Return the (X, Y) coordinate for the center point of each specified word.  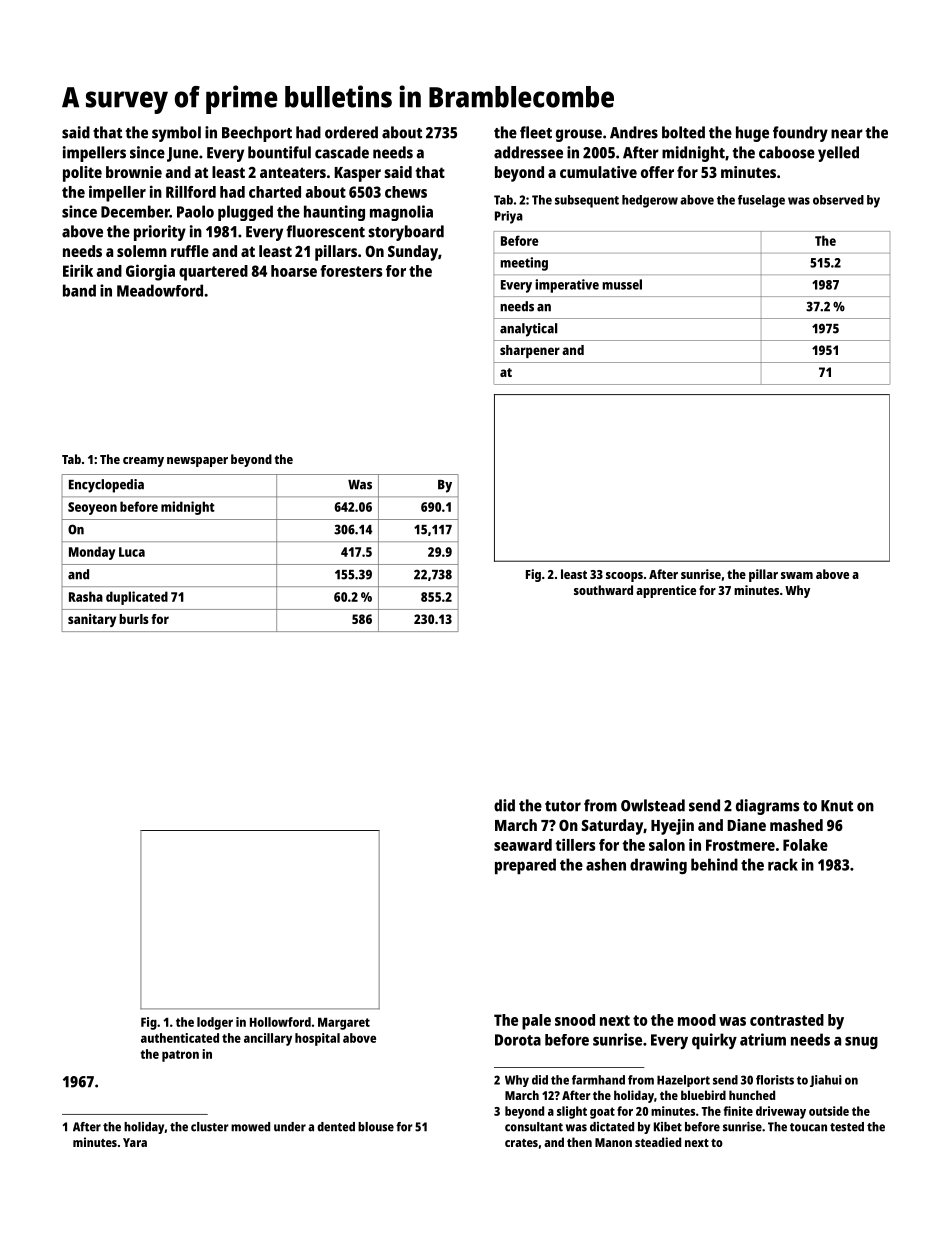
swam (797, 575)
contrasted (787, 1020)
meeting (524, 264)
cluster (210, 1127)
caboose (787, 152)
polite (82, 174)
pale (536, 1022)
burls (134, 619)
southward (603, 590)
